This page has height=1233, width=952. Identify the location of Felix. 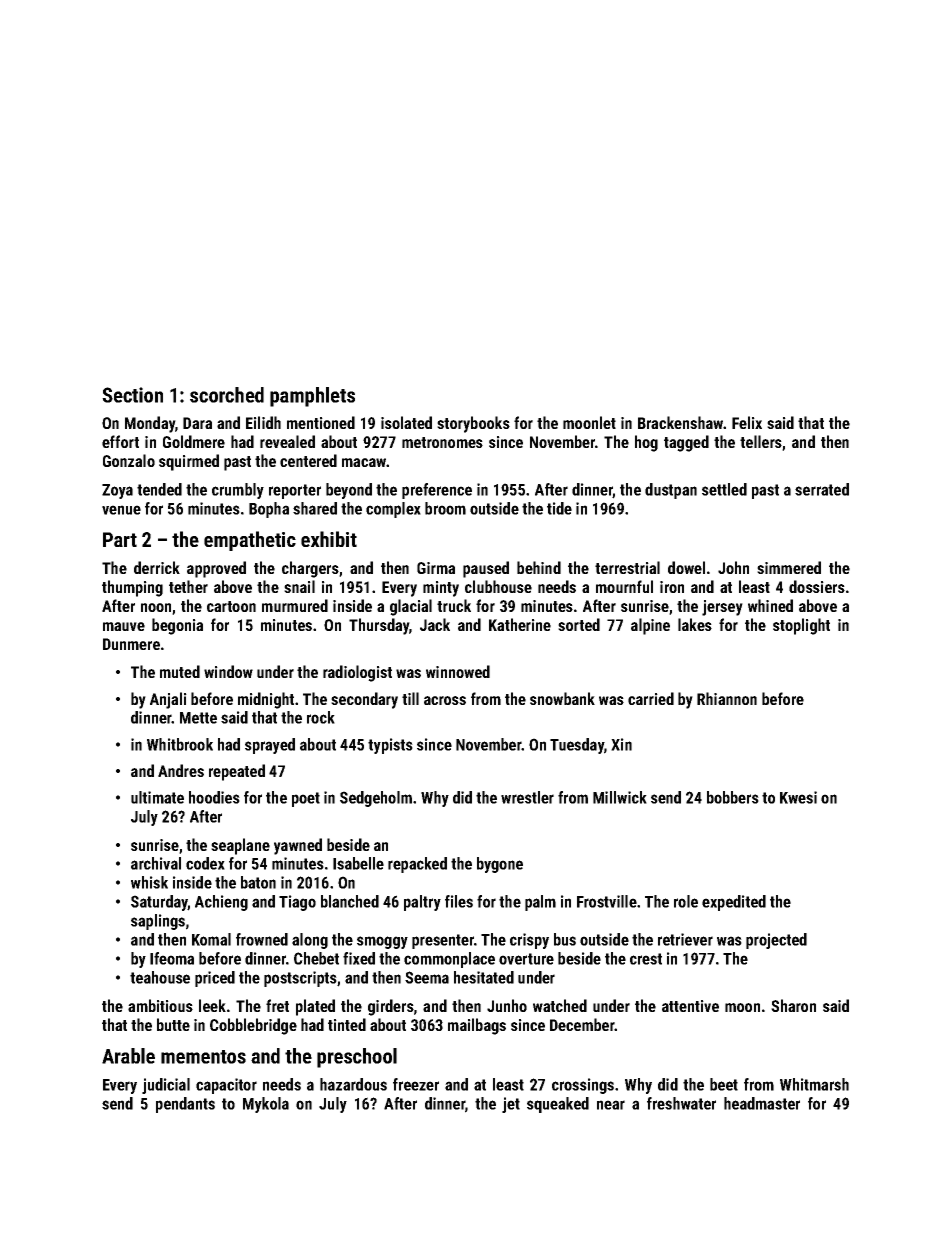
(747, 422).
